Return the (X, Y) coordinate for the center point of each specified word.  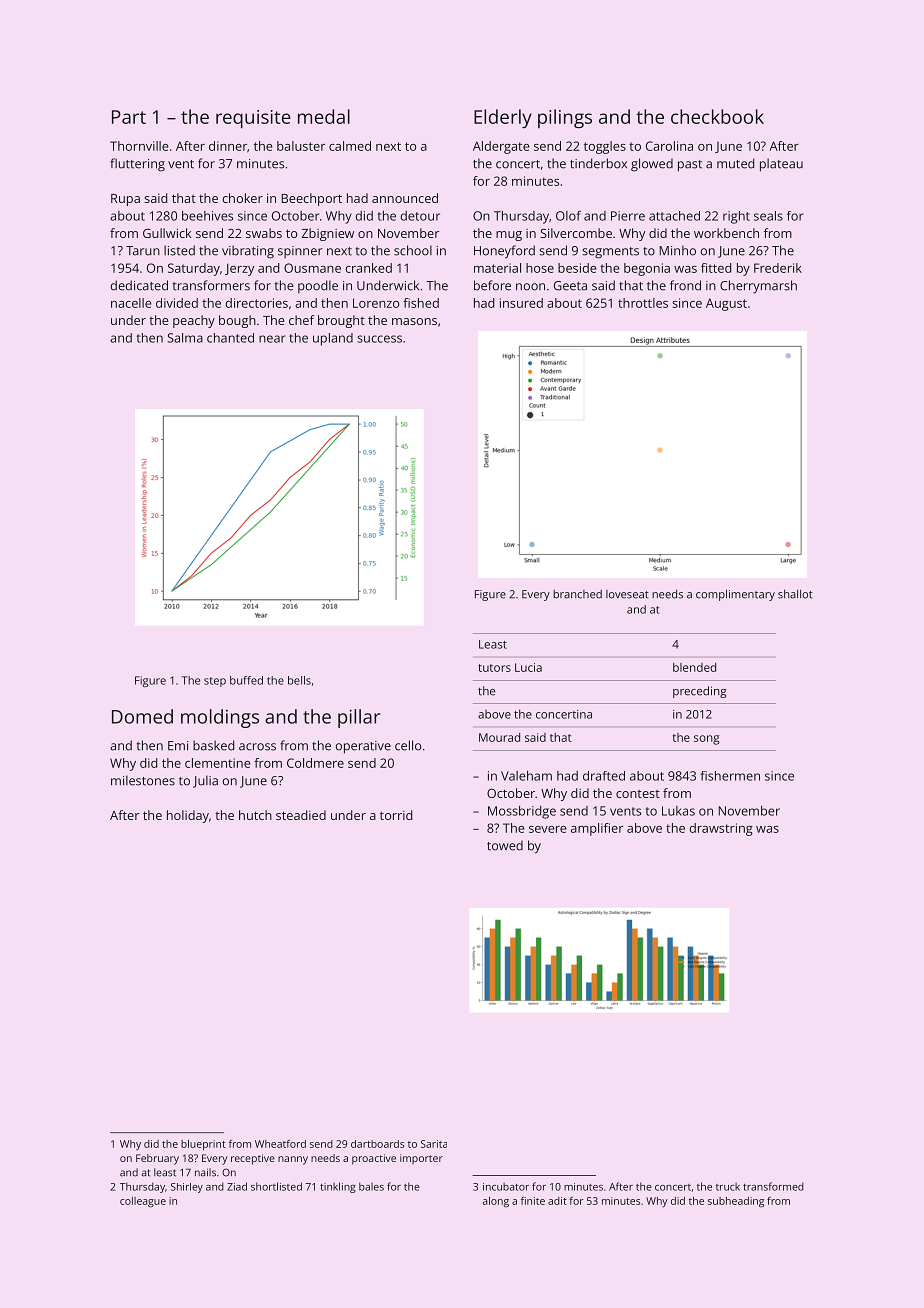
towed (505, 845)
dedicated (139, 285)
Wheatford (280, 1144)
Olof (568, 216)
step (215, 682)
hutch (255, 815)
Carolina (669, 146)
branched (577, 594)
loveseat (627, 594)
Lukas (678, 811)
